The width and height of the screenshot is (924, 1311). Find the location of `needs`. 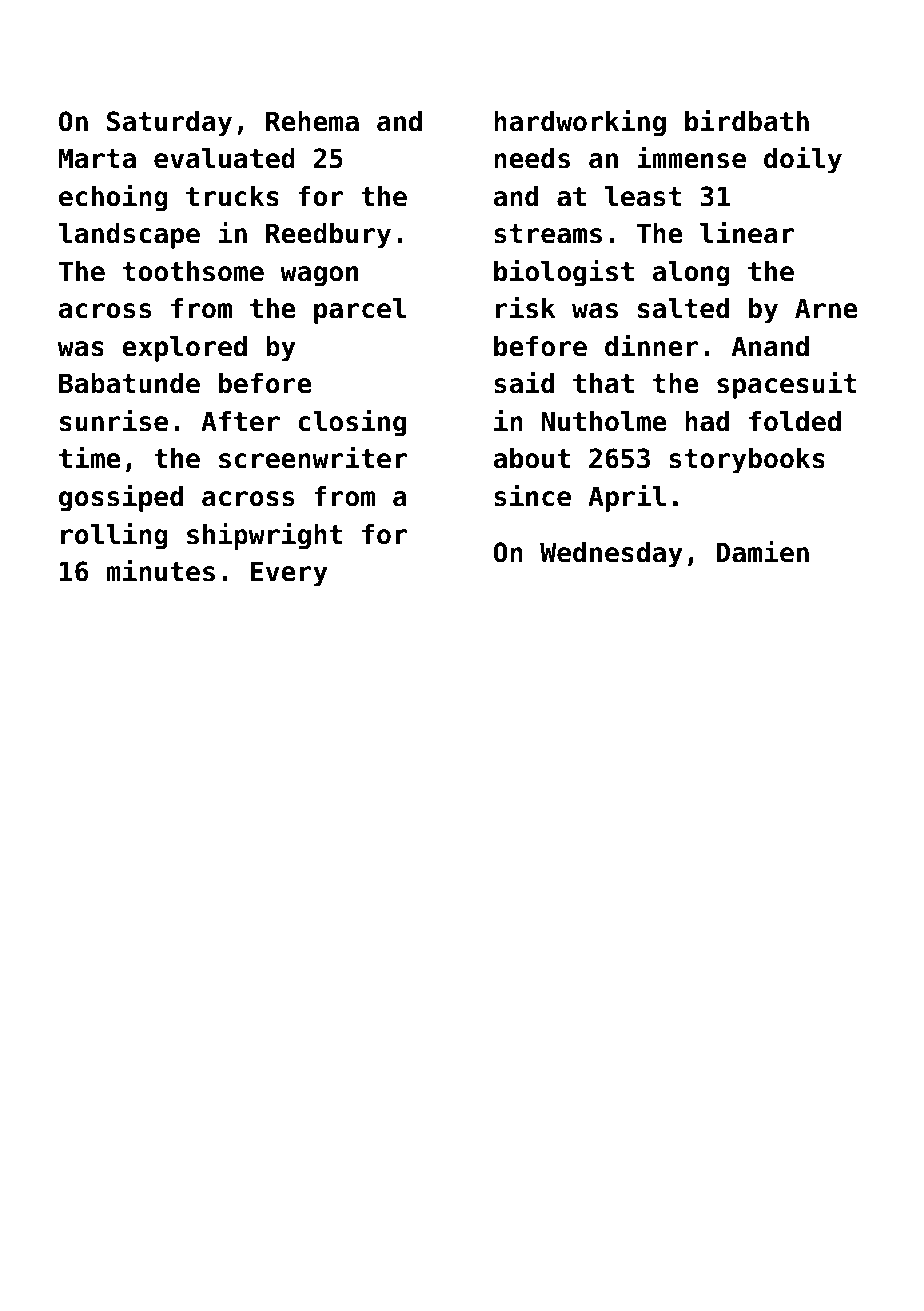

needs is located at coordinates (532, 158).
